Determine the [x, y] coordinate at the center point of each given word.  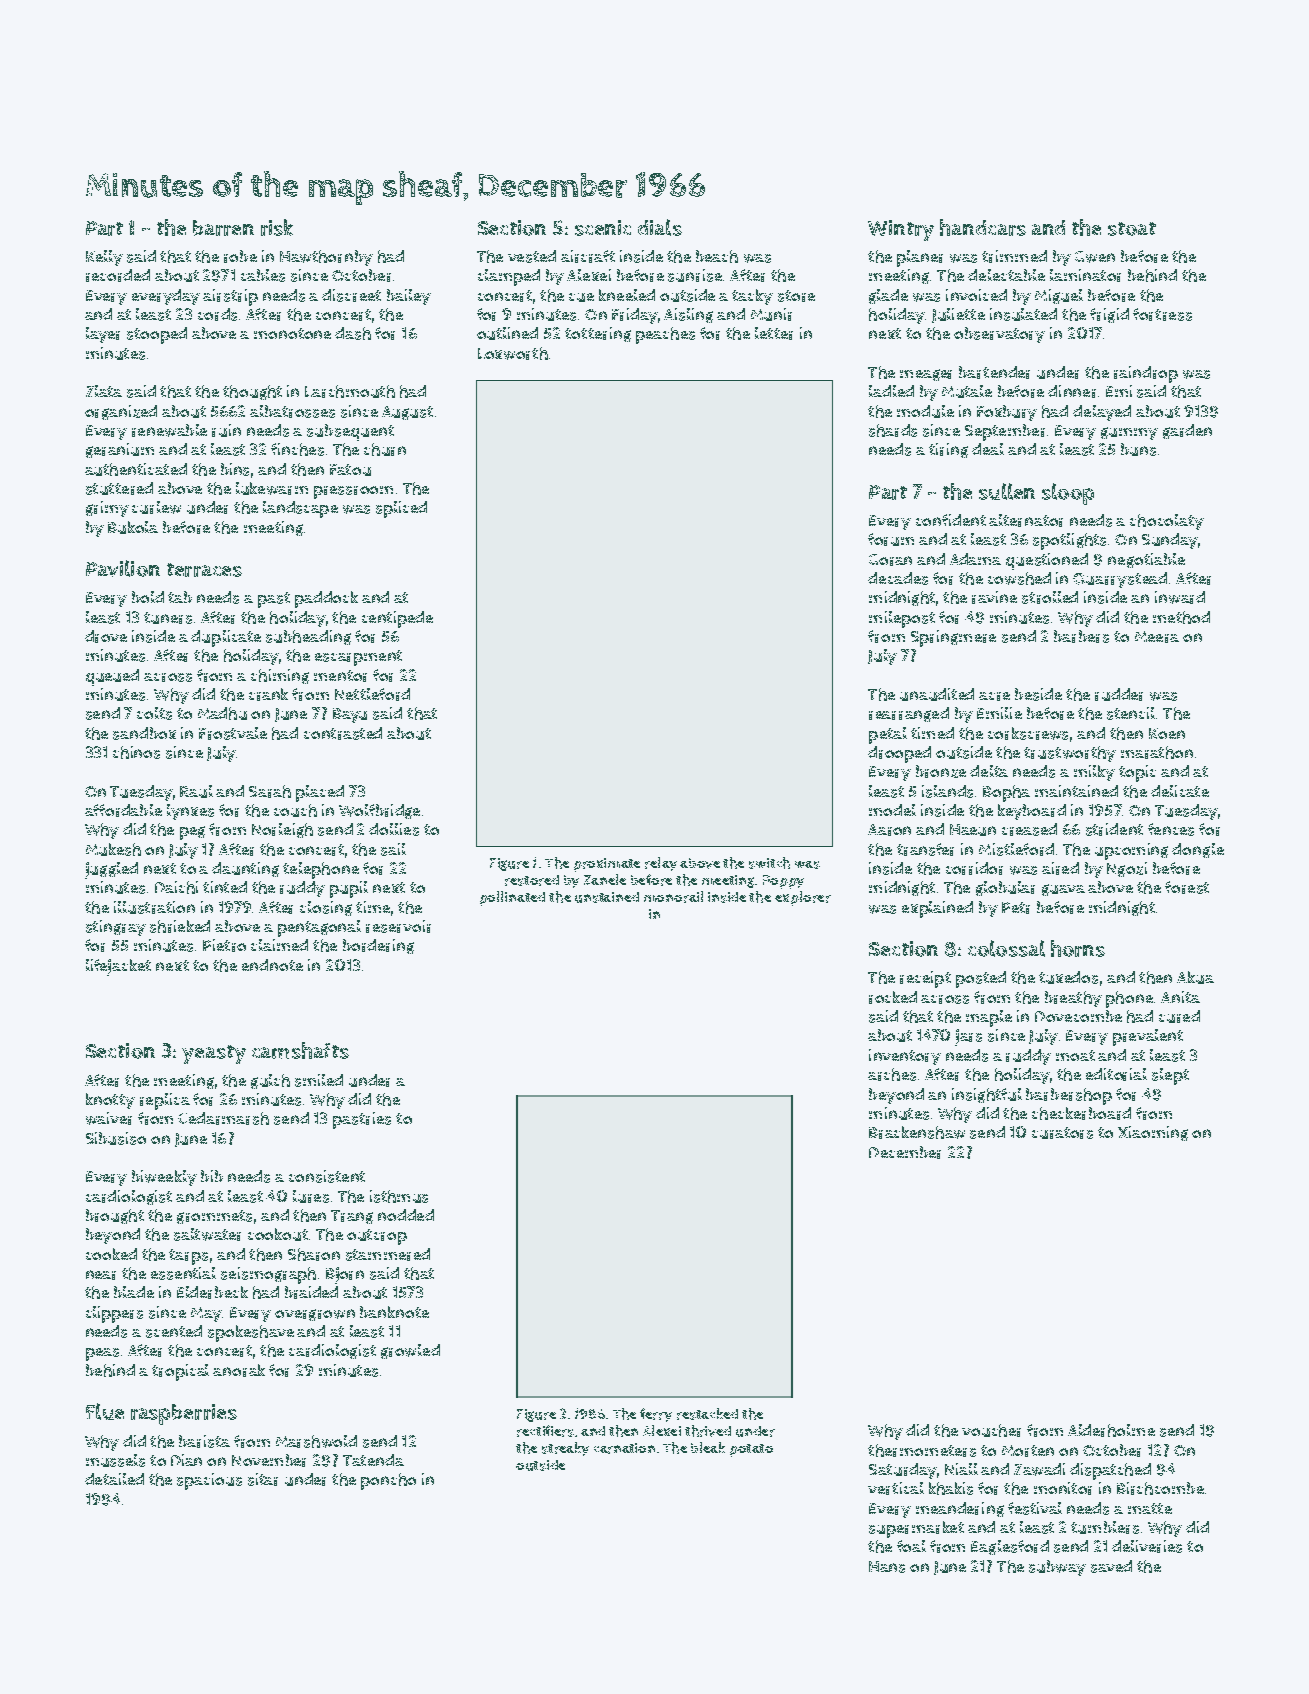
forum [891, 539]
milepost [902, 619]
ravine [994, 597]
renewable [169, 430]
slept [1170, 1076]
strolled [1050, 597]
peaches [665, 335]
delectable [1006, 275]
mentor [340, 676]
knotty [110, 1101]
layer [103, 335]
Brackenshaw [917, 1132]
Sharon [314, 1254]
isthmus [399, 1196]
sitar [263, 1479]
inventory [905, 1057]
